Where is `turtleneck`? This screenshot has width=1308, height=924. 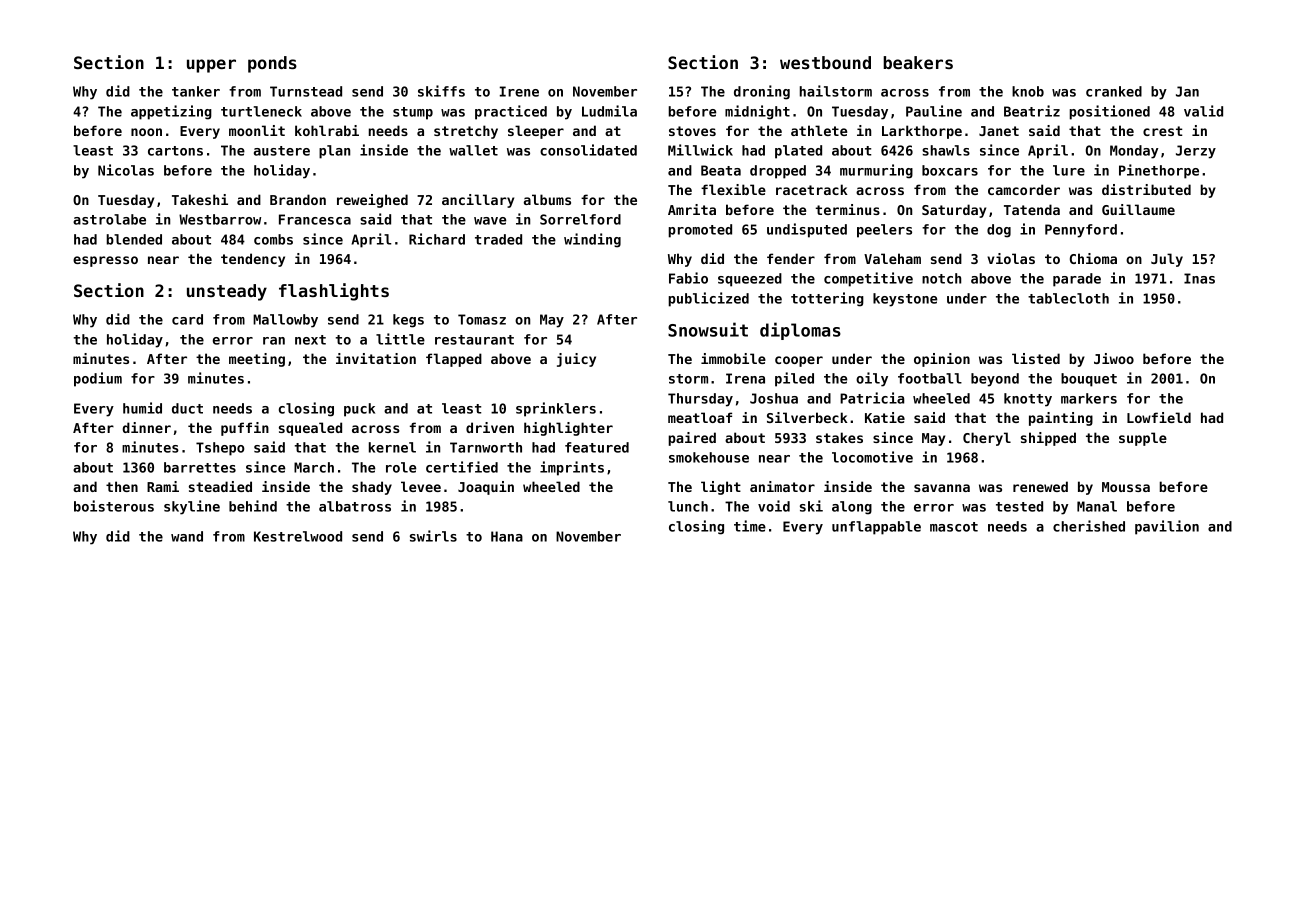 turtleneck is located at coordinates (261, 111).
